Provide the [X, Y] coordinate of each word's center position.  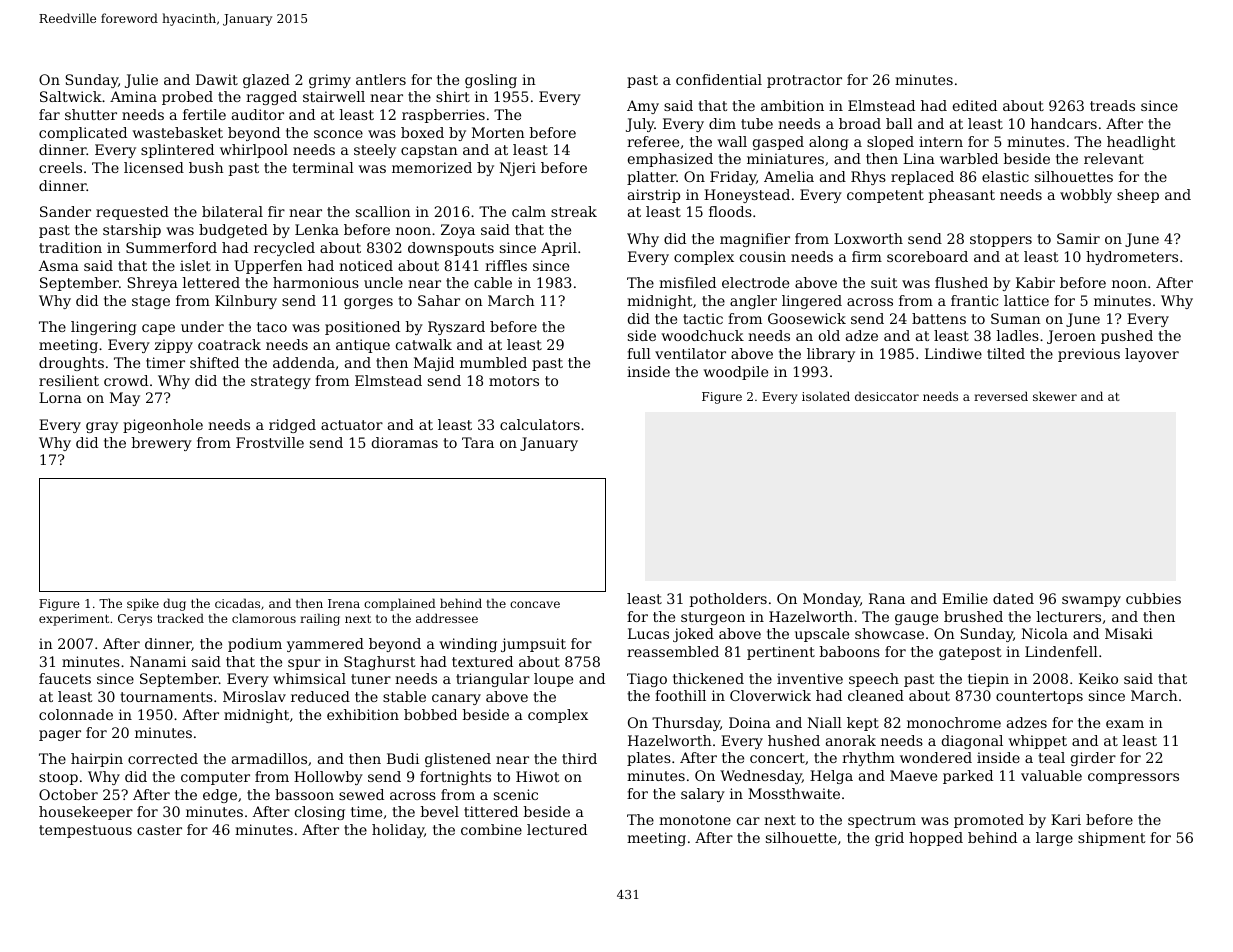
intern [941, 141]
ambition [792, 105]
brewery [162, 444]
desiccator [887, 396]
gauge [916, 619]
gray [102, 427]
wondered [936, 757]
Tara [478, 442]
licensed [154, 167]
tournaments [166, 697]
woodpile [736, 373]
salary [703, 795]
